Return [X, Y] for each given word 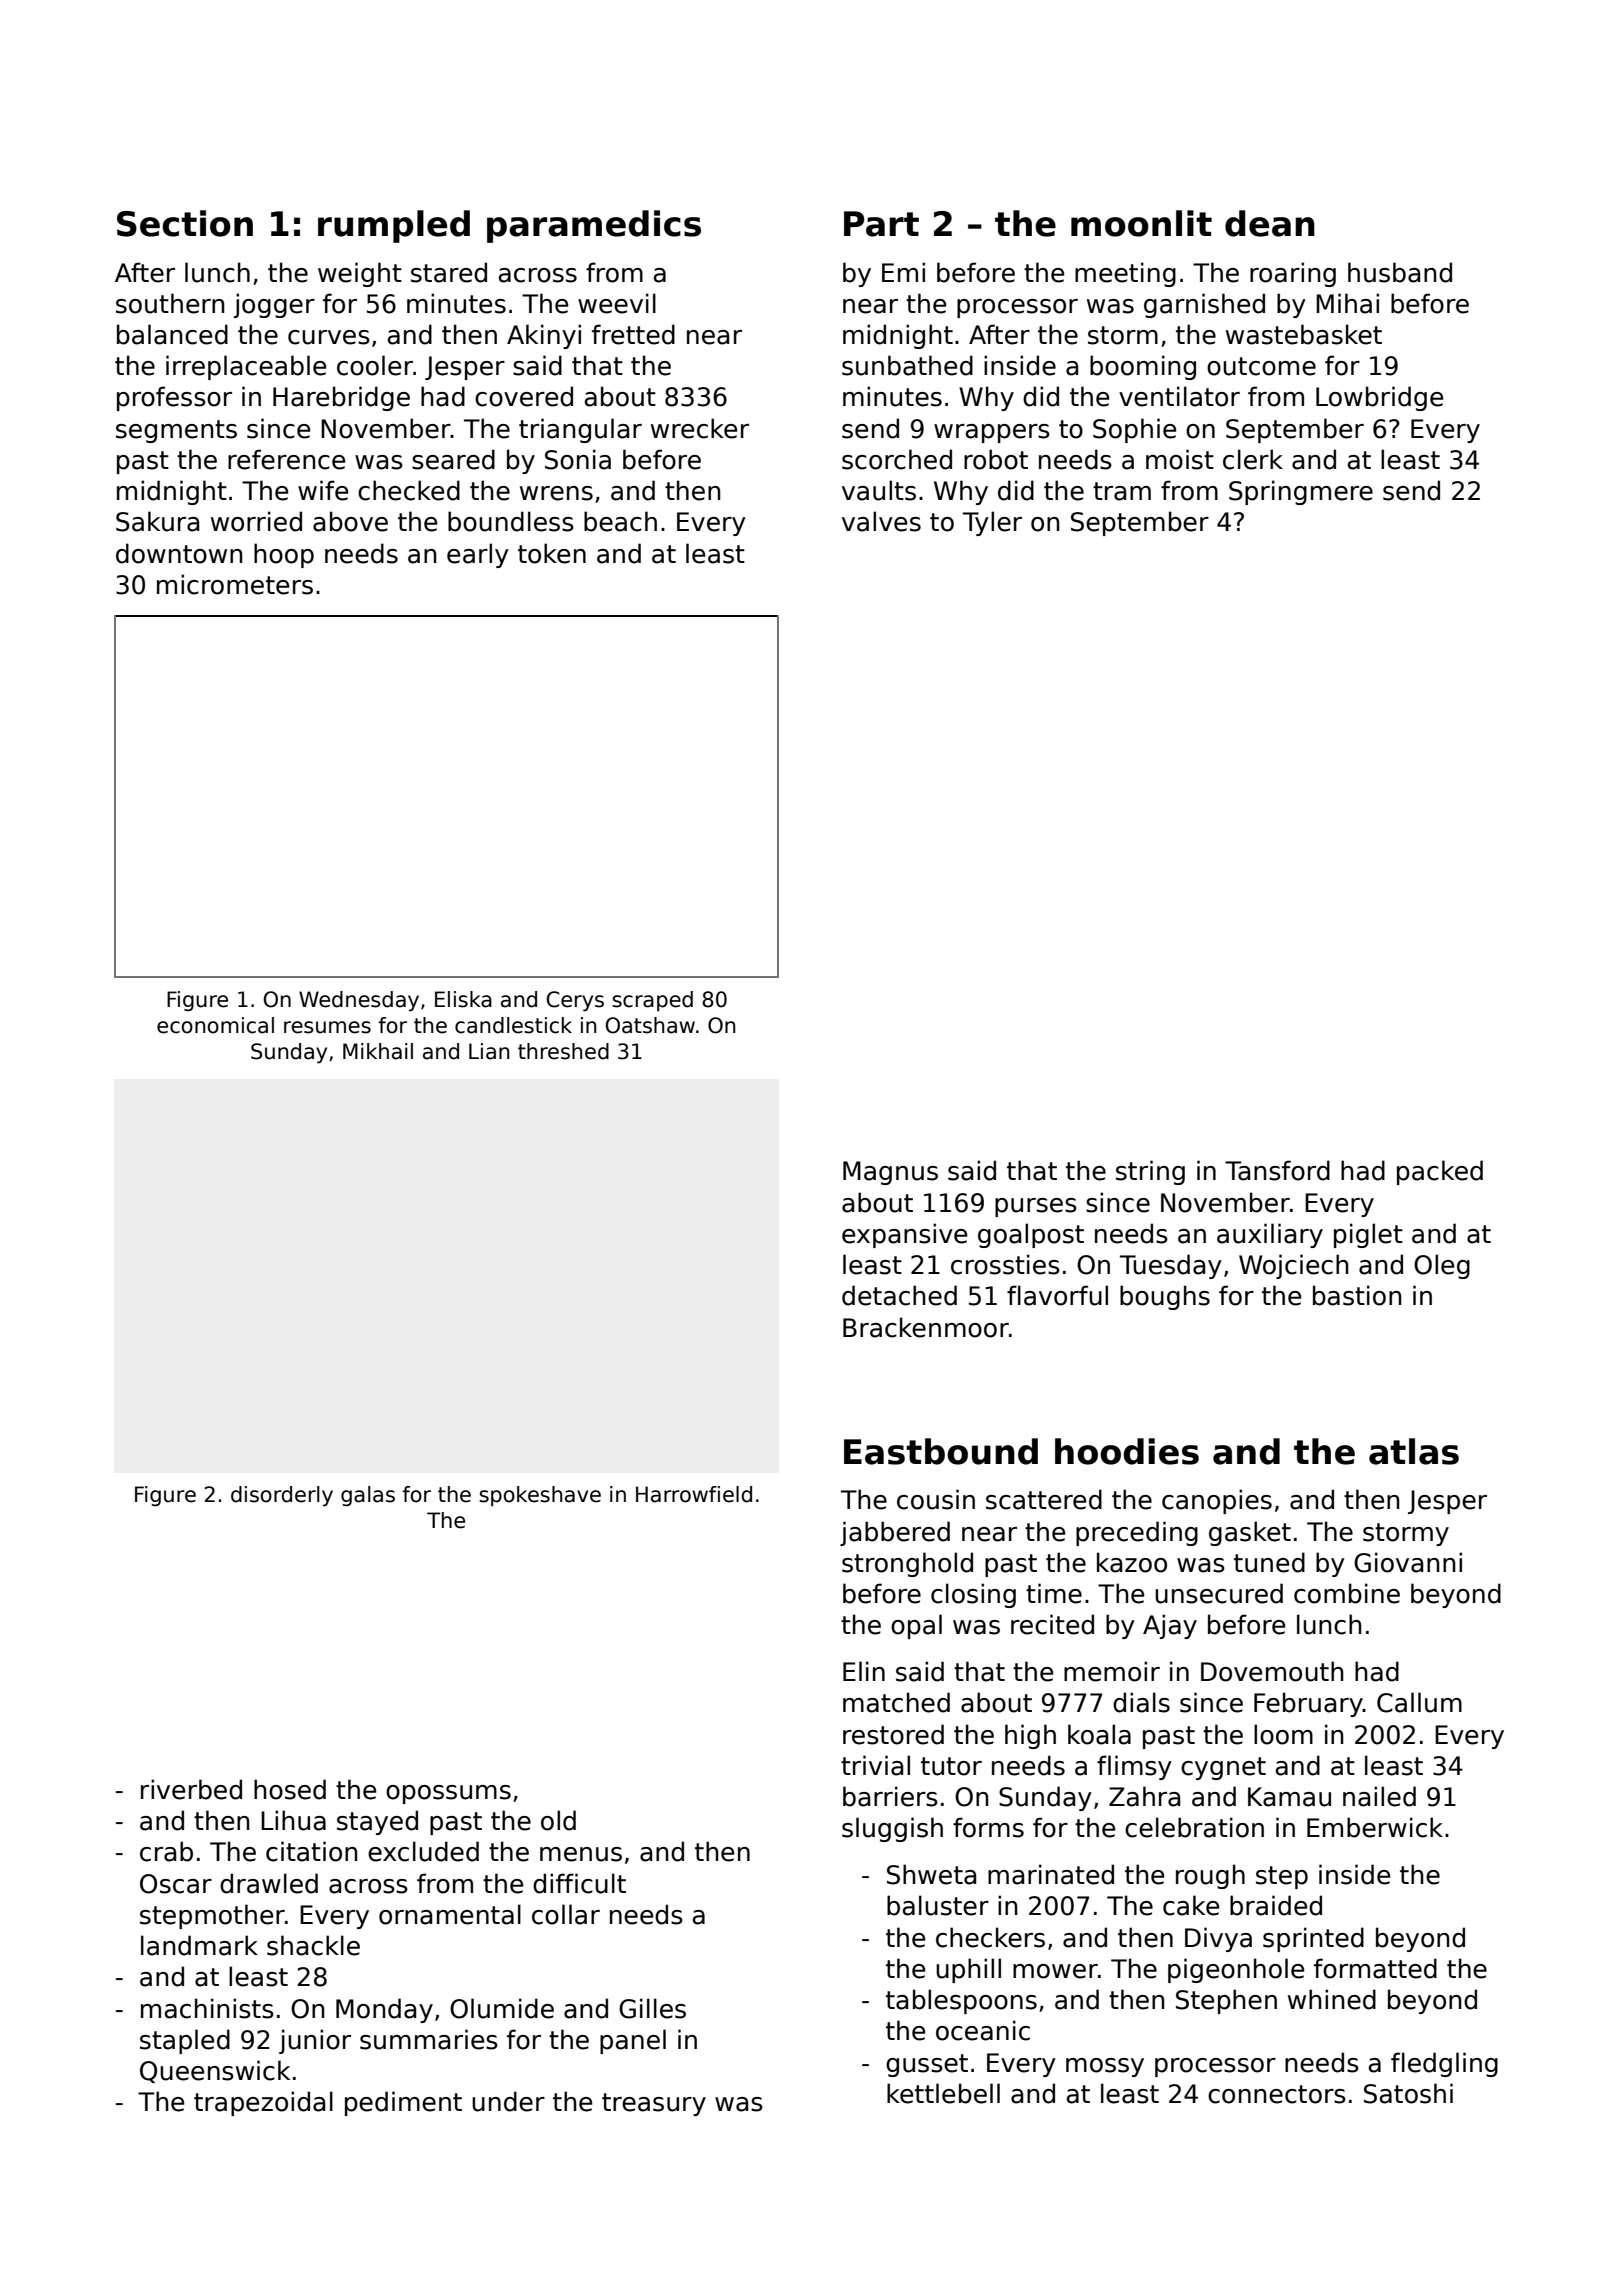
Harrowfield [694, 1494]
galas [368, 1496]
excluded [423, 1851]
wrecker [700, 428]
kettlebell [943, 2093]
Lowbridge [1379, 398]
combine [1347, 1593]
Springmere [1301, 492]
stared [449, 272]
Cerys [575, 1001]
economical [215, 1025]
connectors [1277, 2094]
